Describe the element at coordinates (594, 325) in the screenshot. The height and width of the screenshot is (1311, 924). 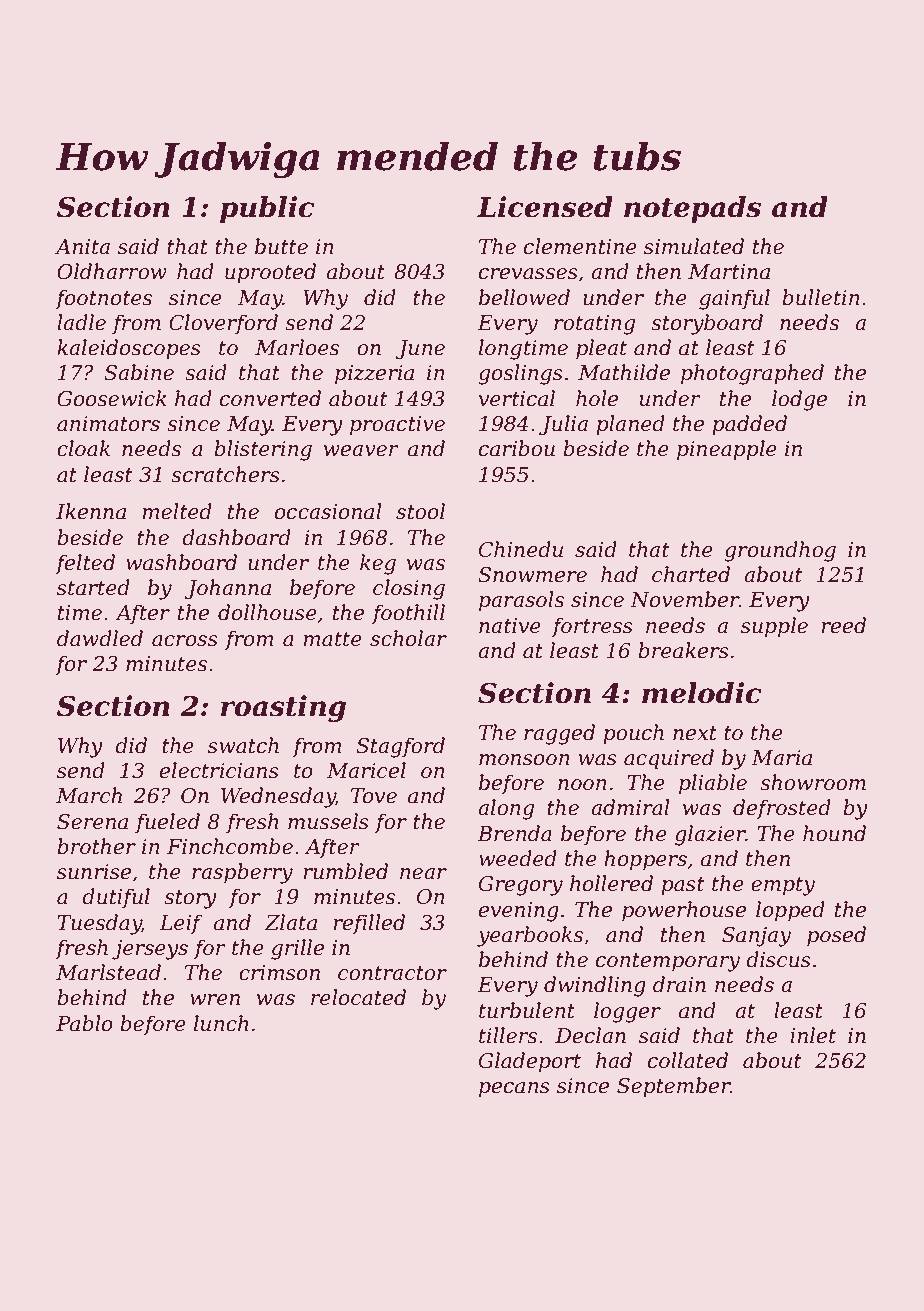
I see `rotating` at that location.
